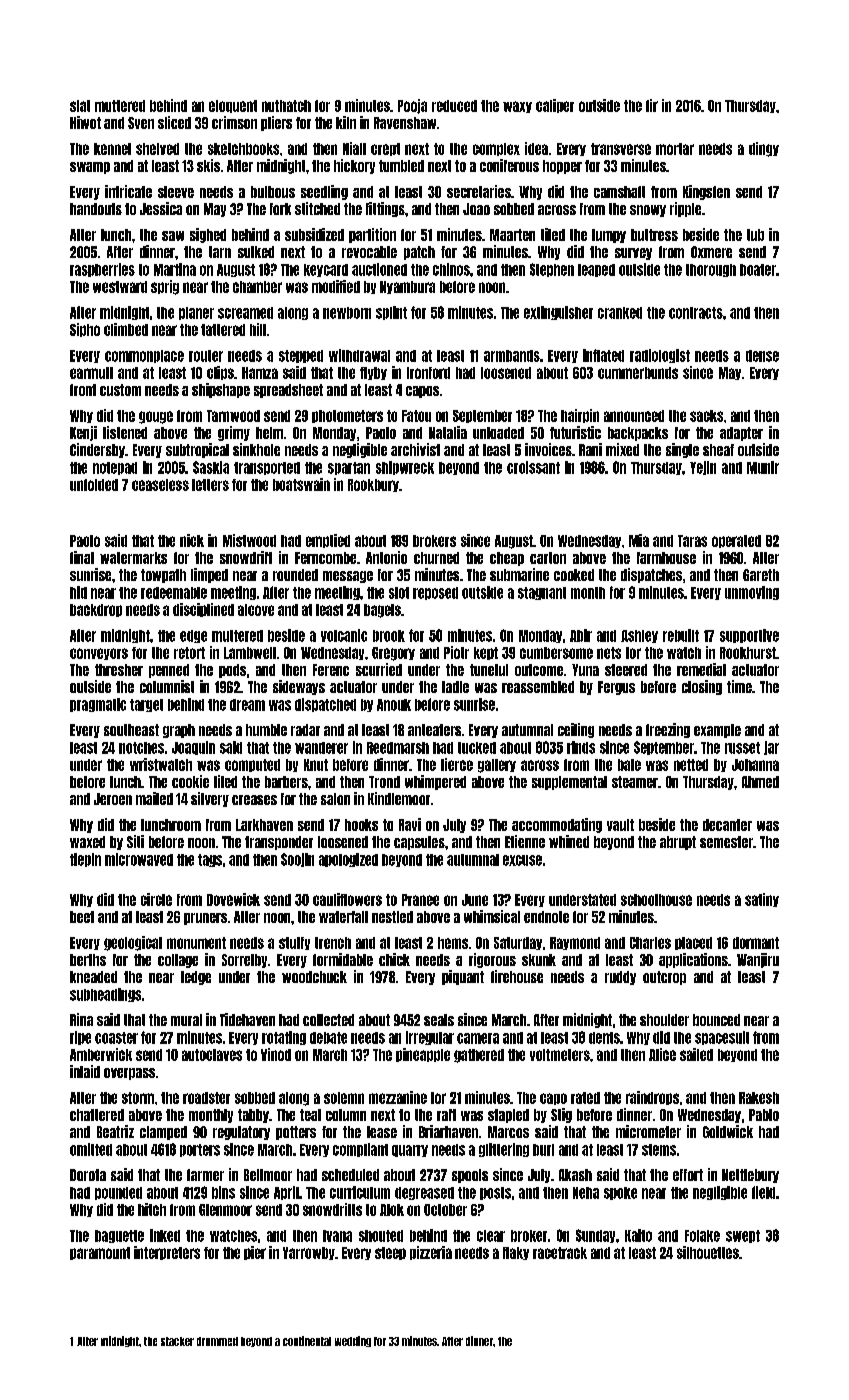  Describe the element at coordinates (604, 1038) in the page. I see `dents` at that location.
